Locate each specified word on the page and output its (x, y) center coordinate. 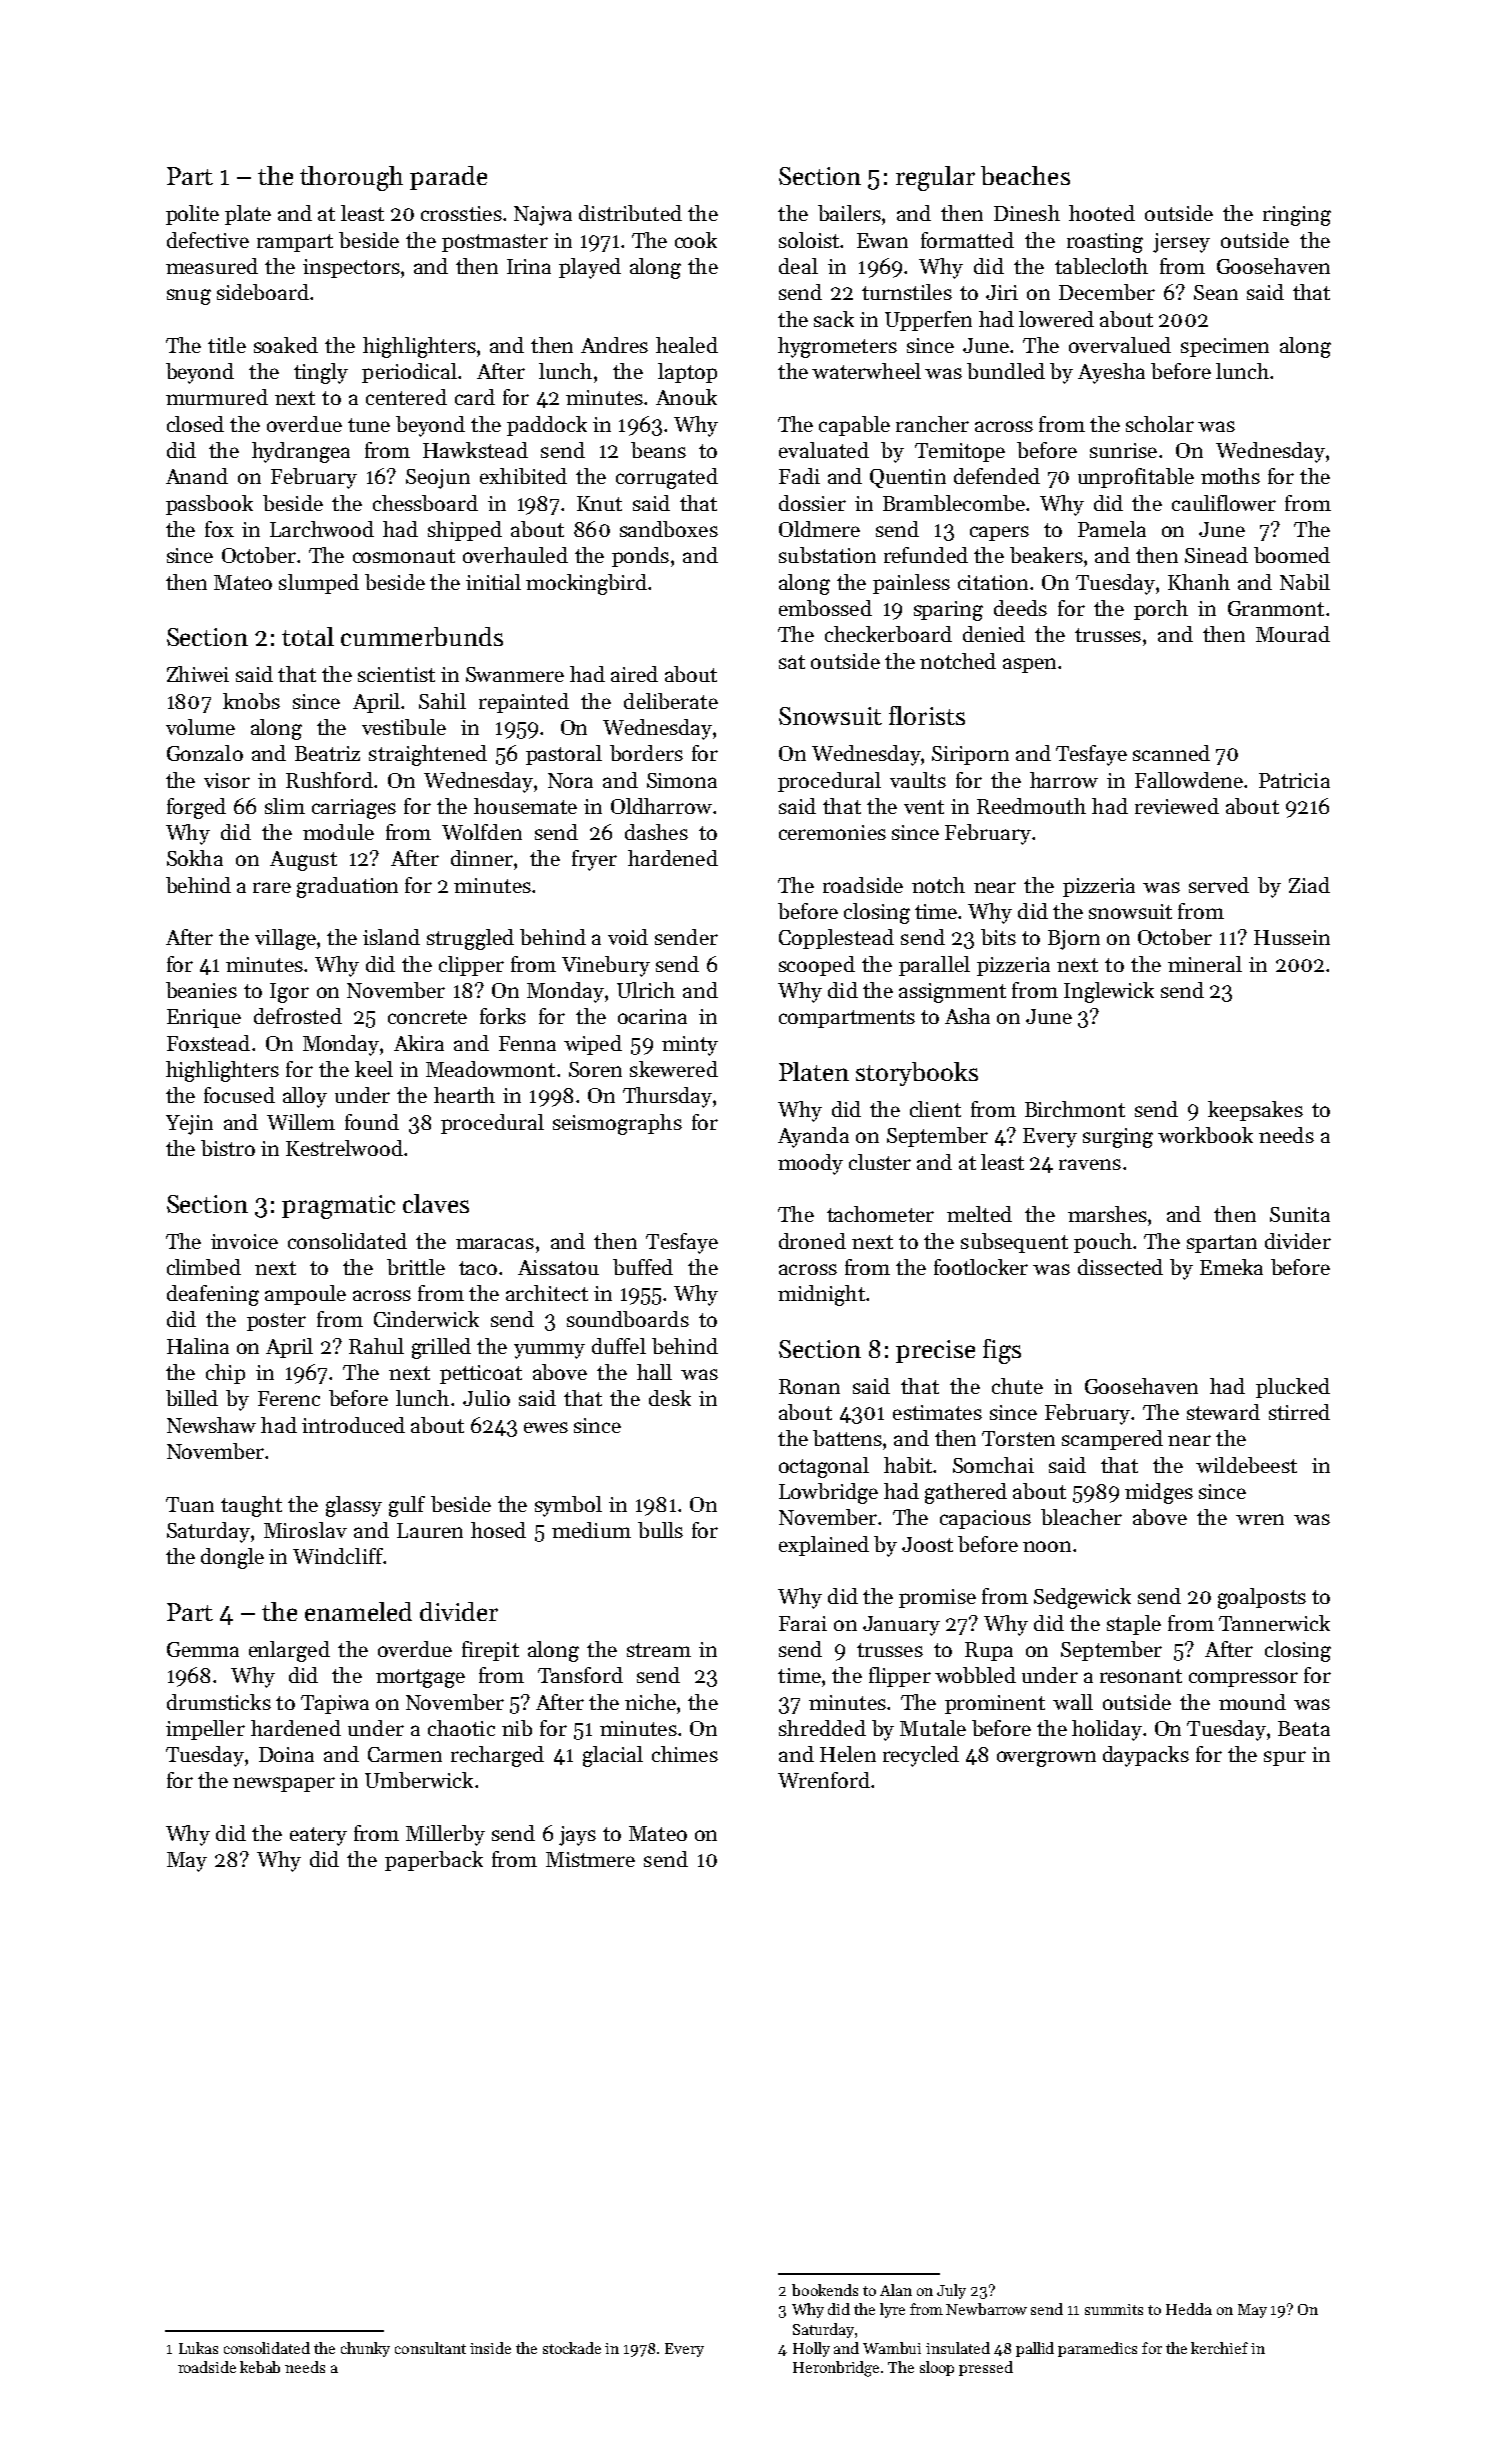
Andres (614, 345)
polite (192, 215)
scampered (1112, 1440)
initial (493, 582)
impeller (205, 1730)
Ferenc (289, 1398)
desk (670, 1398)
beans (658, 450)
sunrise (1123, 450)
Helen (848, 1754)
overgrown (1046, 1759)
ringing (1297, 216)
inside (490, 2348)
